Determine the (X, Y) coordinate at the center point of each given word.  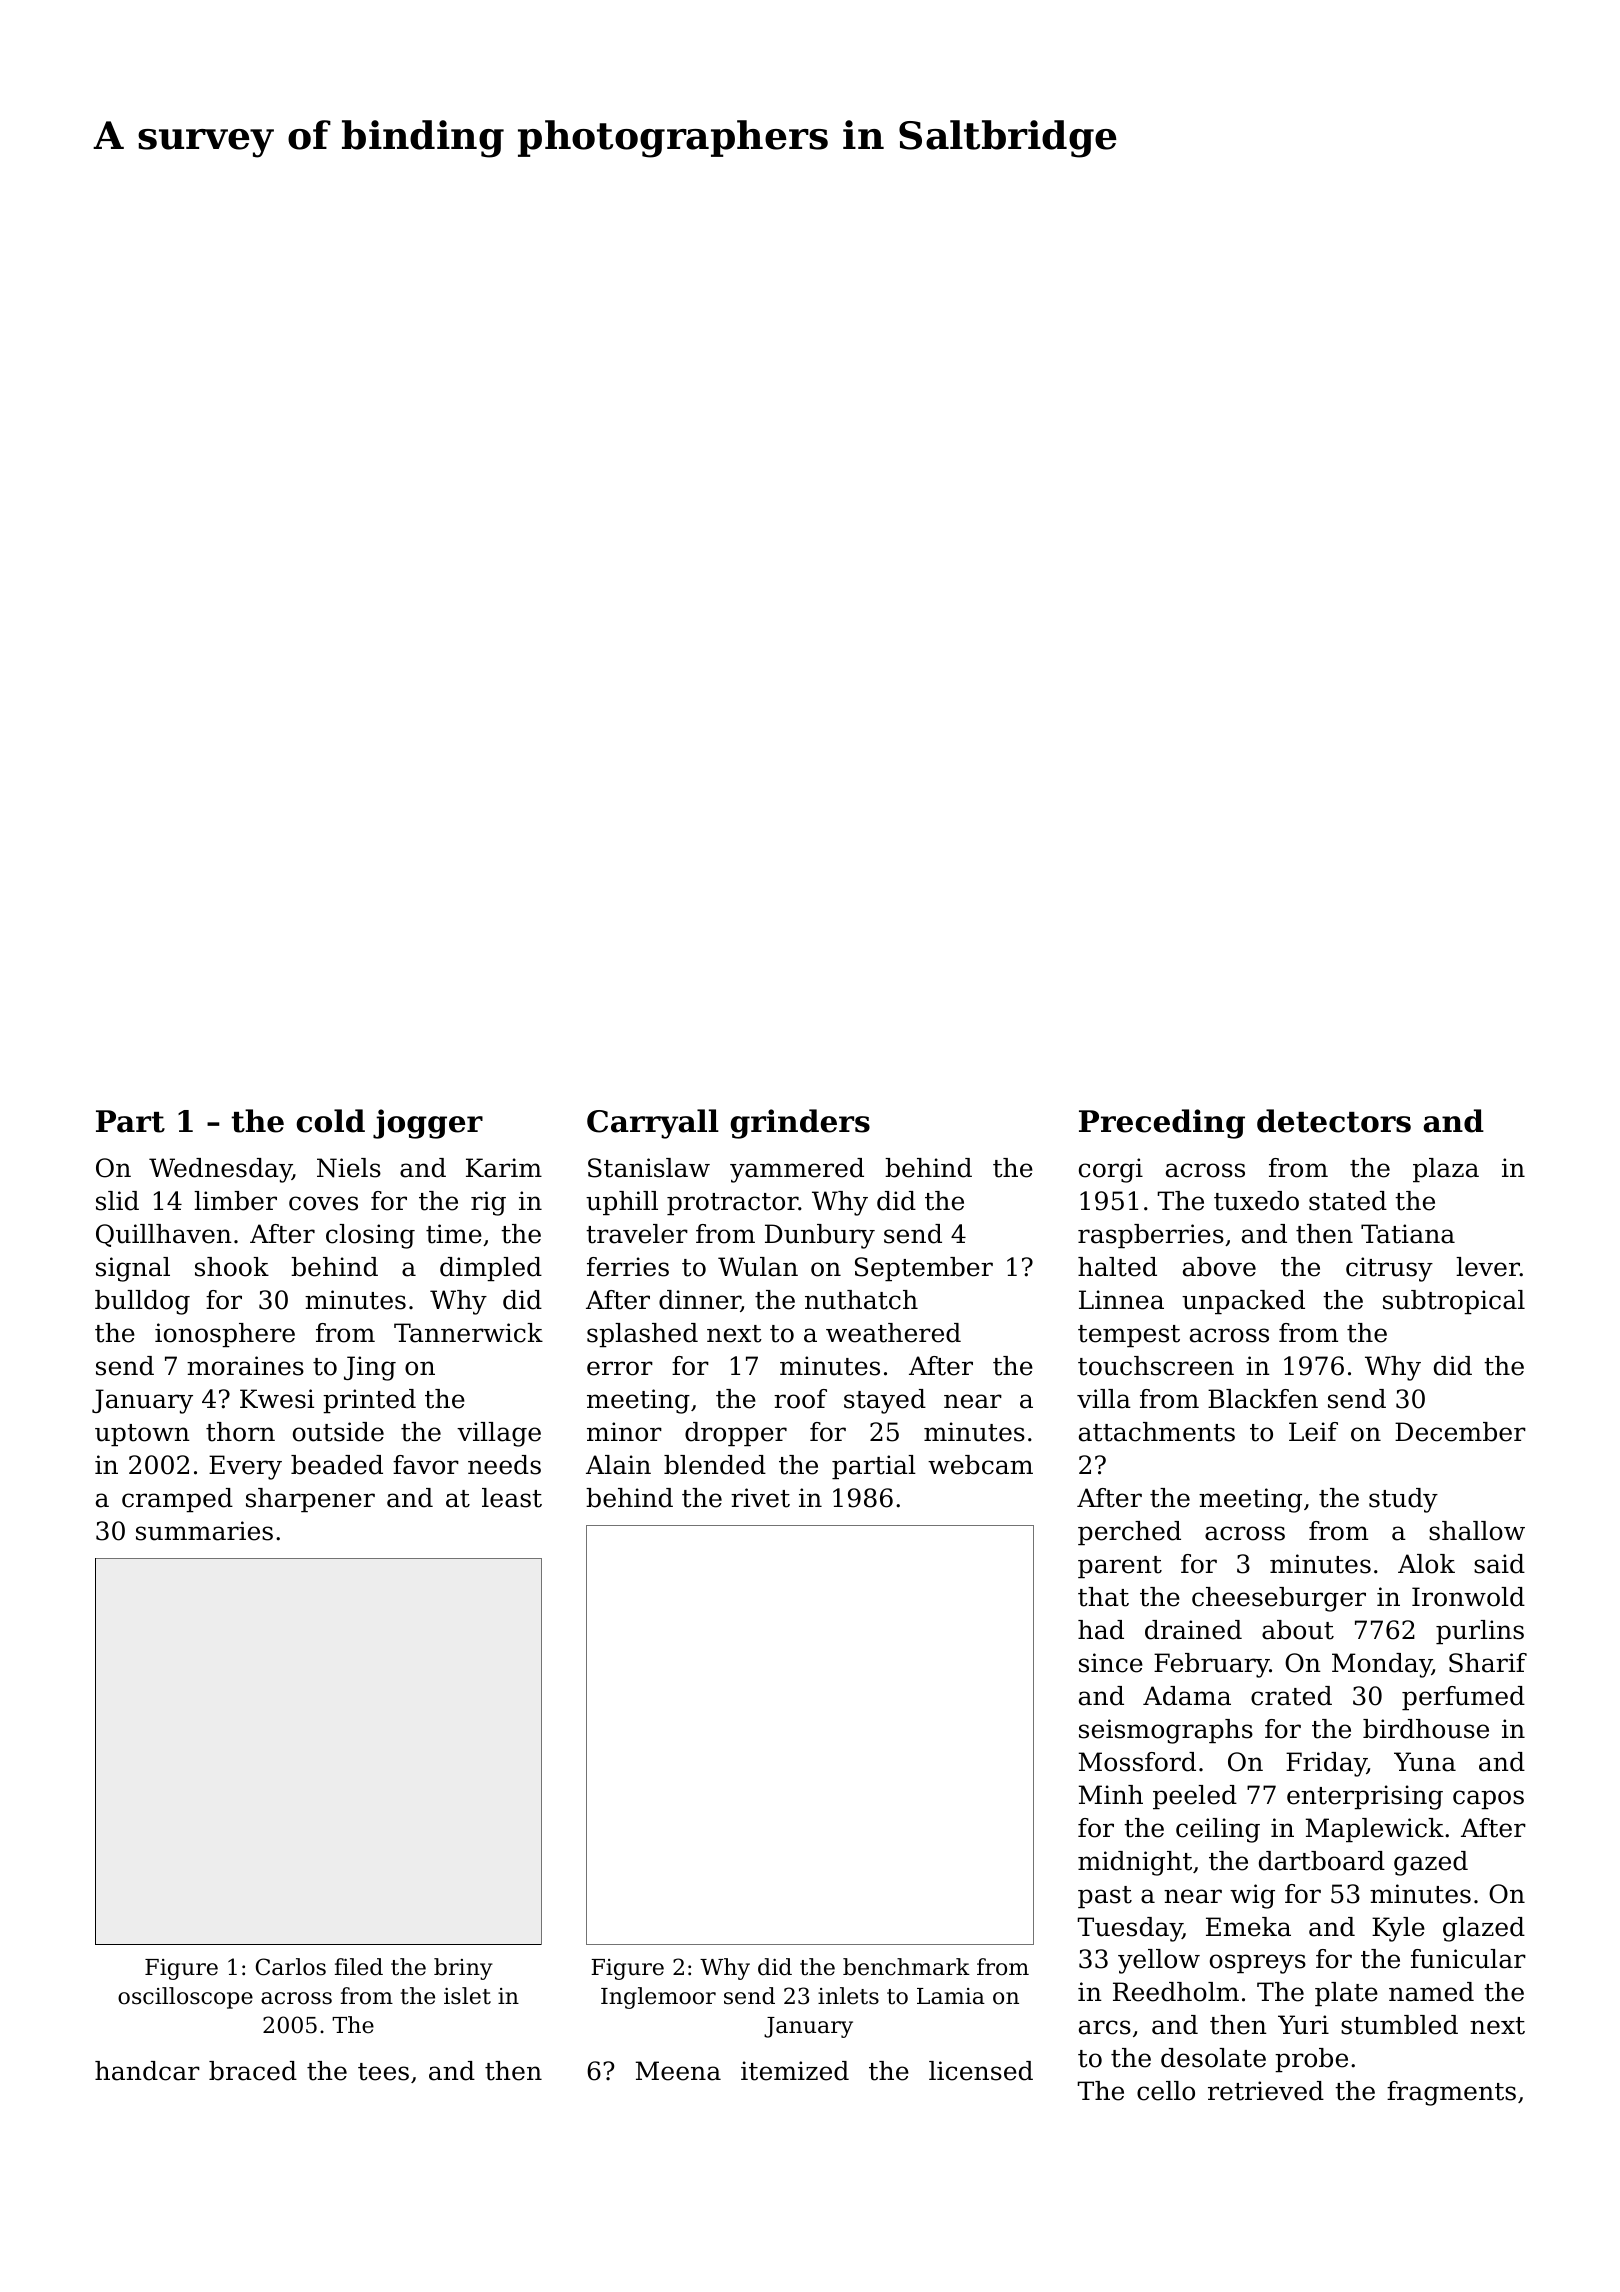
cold (330, 1121)
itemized (795, 2071)
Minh (1111, 1794)
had (1101, 1630)
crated (1291, 1696)
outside (338, 1432)
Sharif (1488, 1663)
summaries (204, 1531)
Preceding (1162, 1124)
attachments (1157, 1432)
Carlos (291, 1967)
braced (253, 2071)
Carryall (653, 1124)
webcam (980, 1465)
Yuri (1303, 2025)
